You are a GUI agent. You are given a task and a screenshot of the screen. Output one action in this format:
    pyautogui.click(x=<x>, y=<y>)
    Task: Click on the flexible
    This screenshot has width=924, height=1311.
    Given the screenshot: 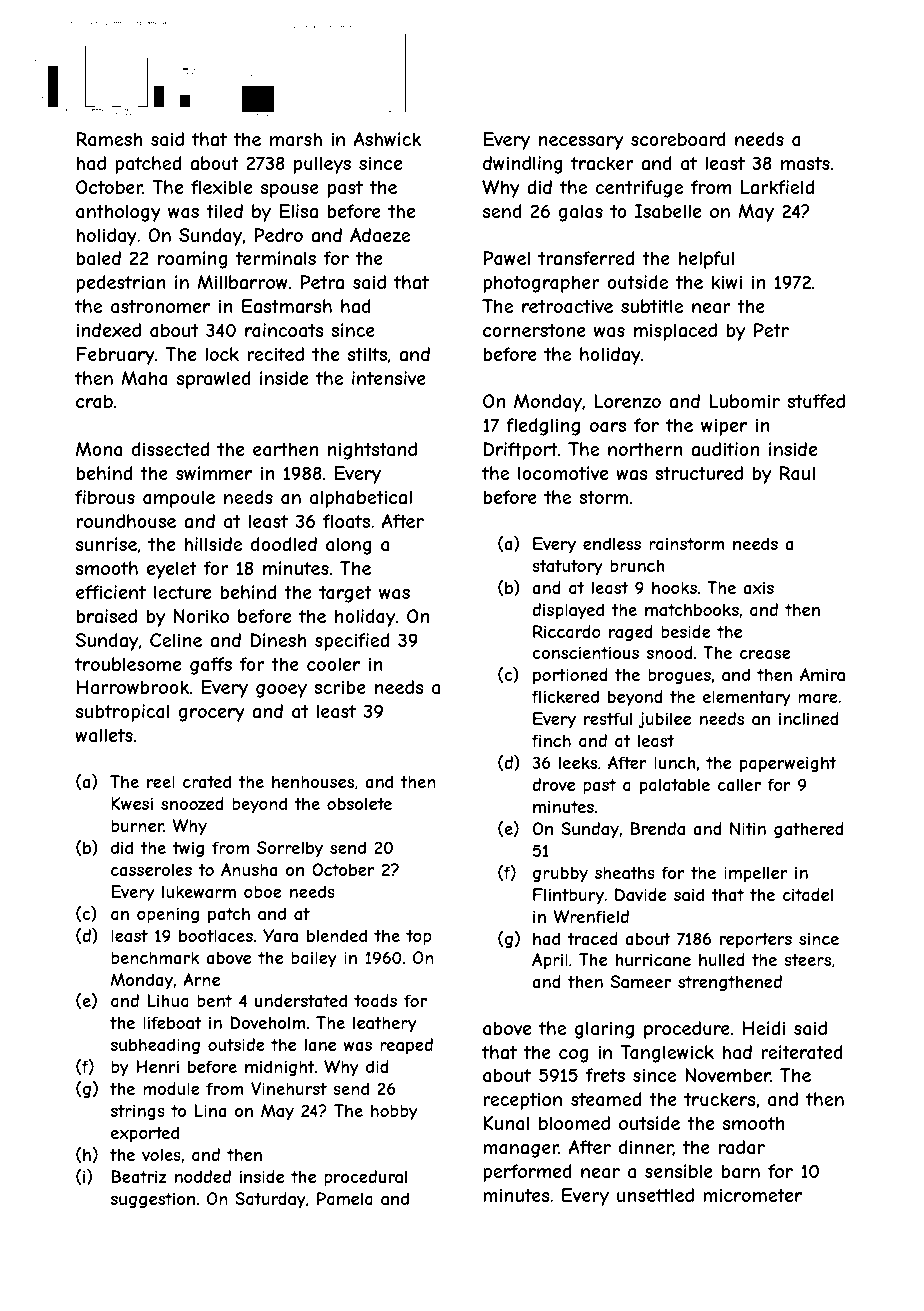 What is the action you would take?
    pyautogui.click(x=221, y=187)
